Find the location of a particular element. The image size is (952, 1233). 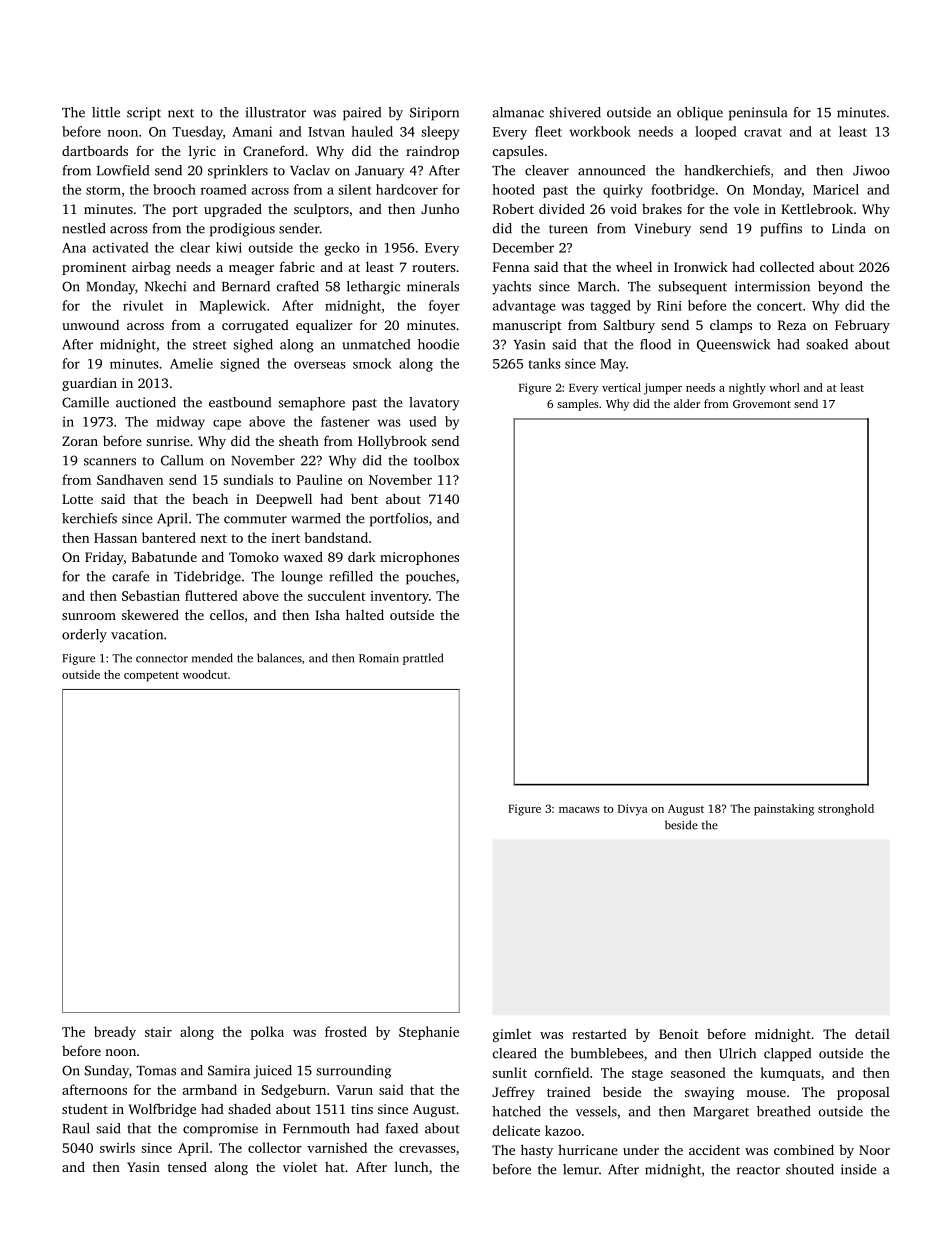

kiwi is located at coordinates (229, 247).
